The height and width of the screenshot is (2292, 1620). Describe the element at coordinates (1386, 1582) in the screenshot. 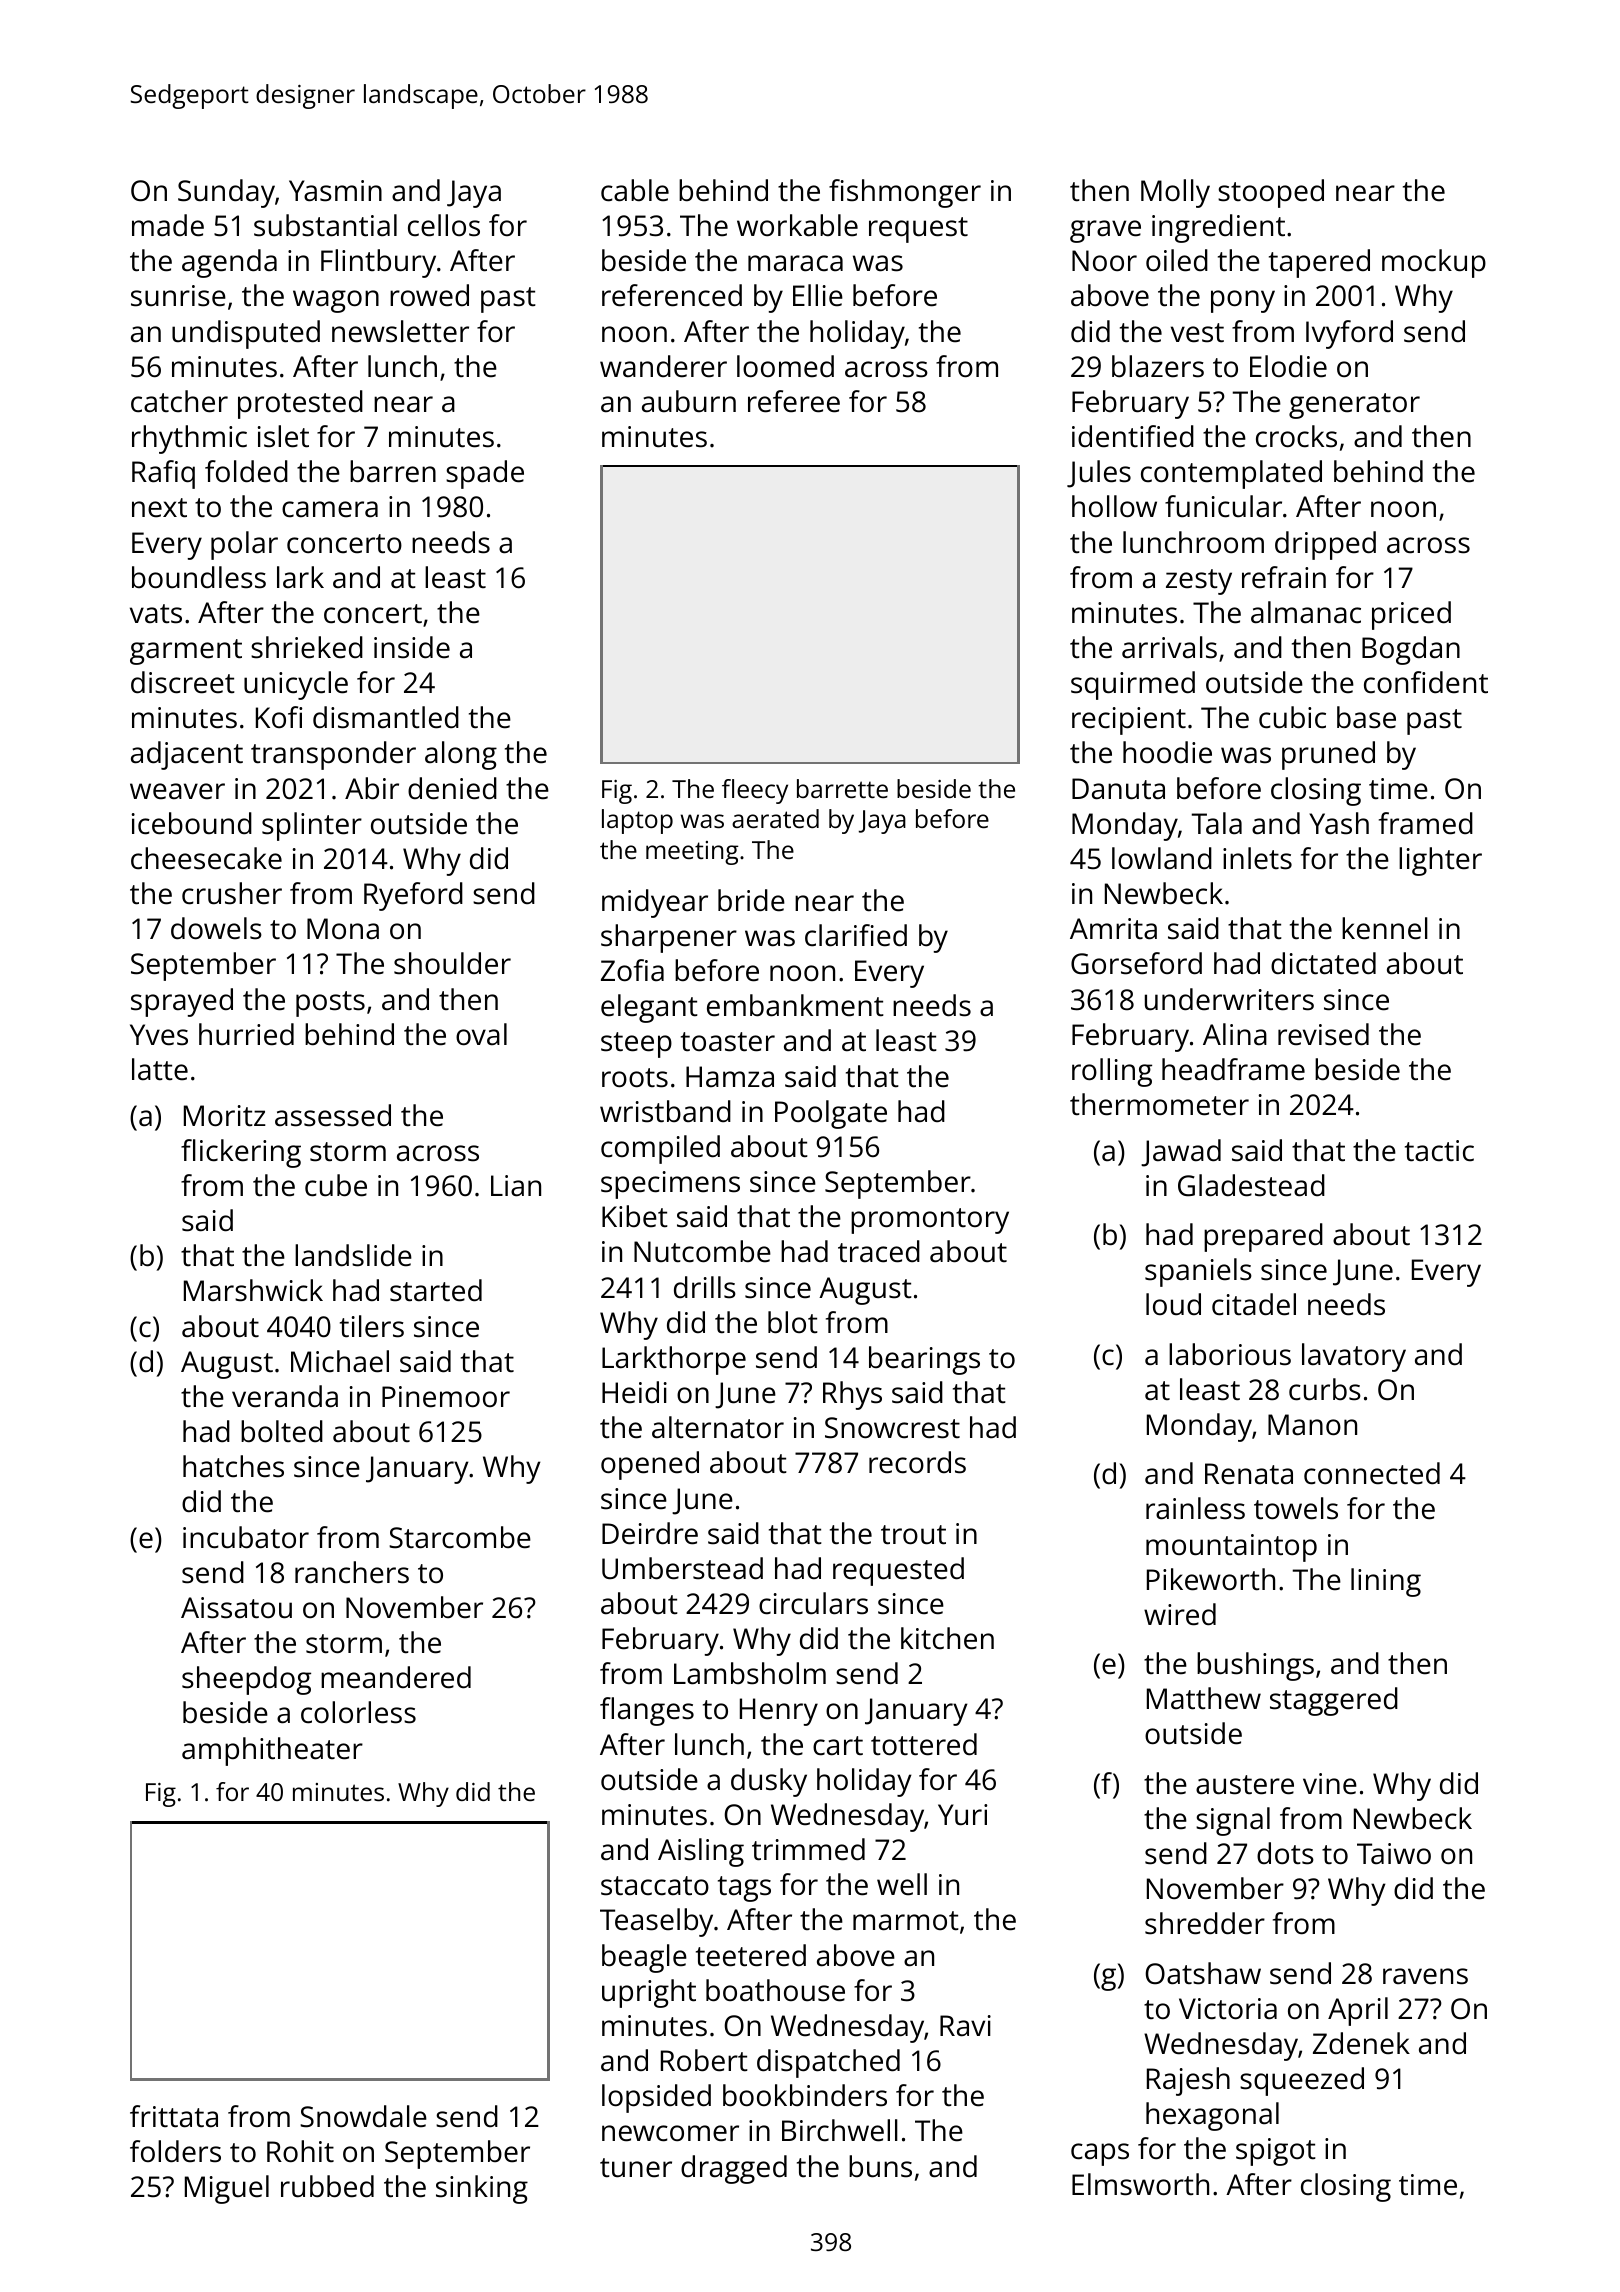

I see `lining` at that location.
